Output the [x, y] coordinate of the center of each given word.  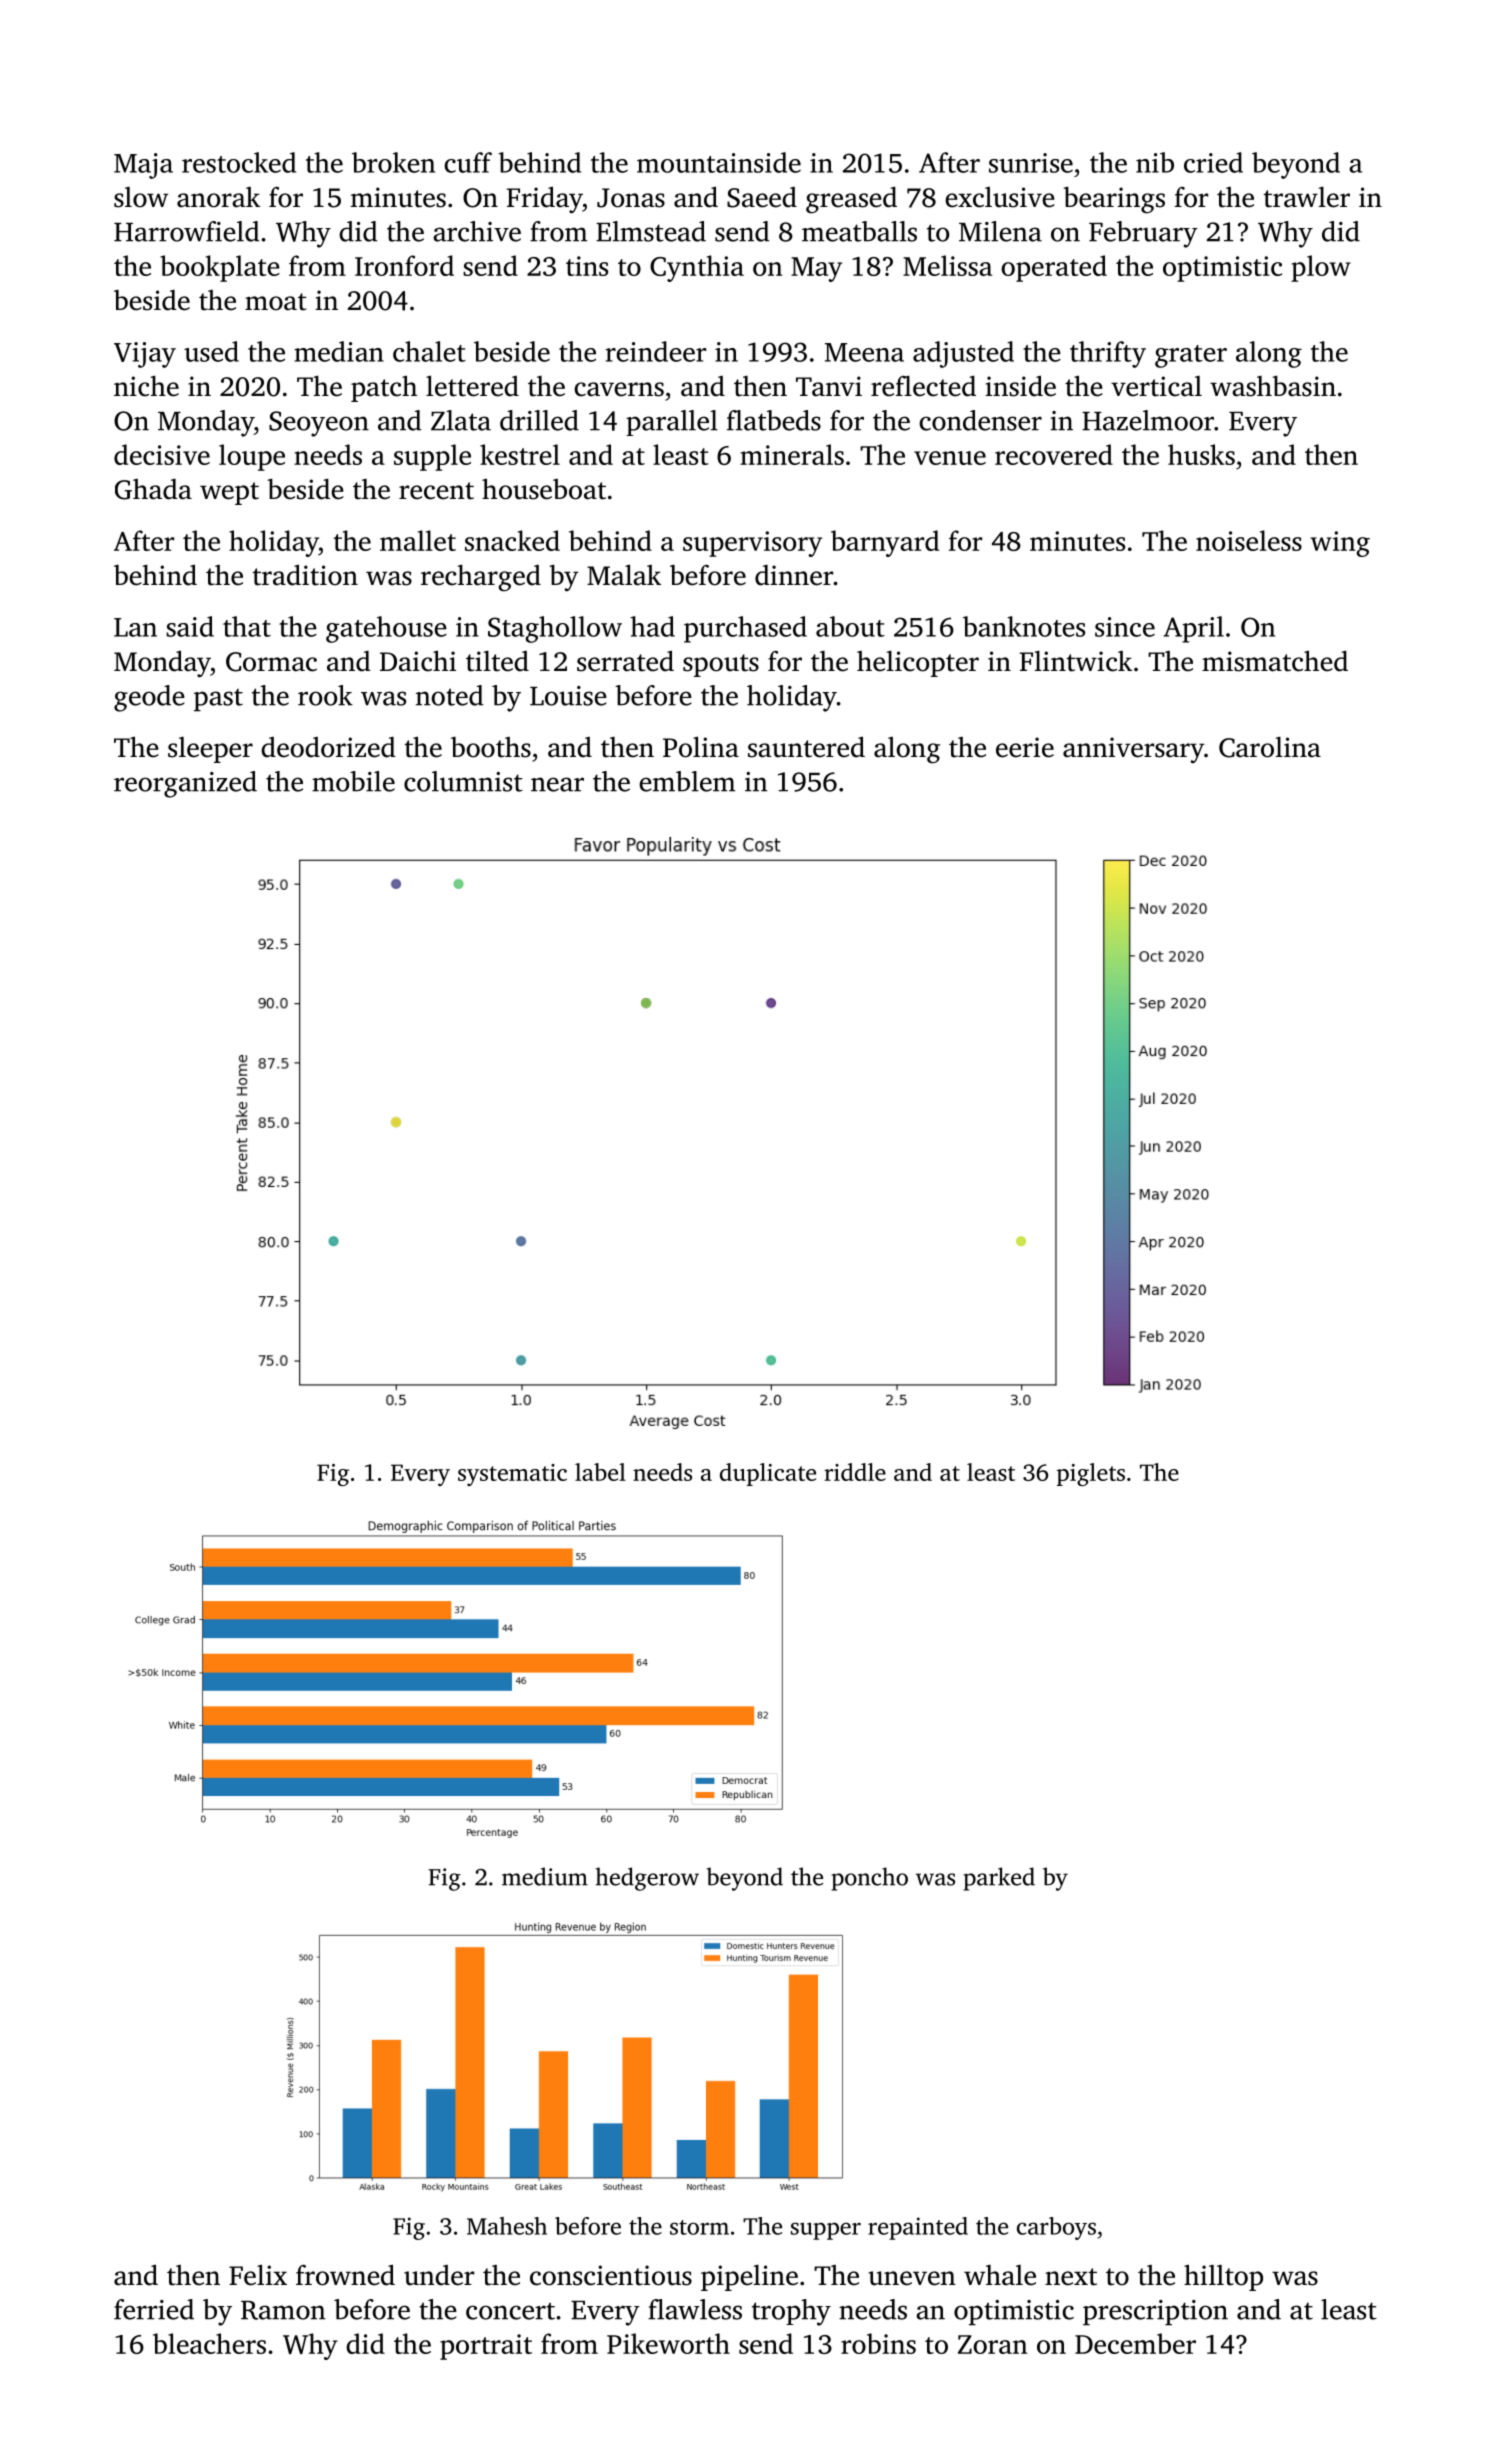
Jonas [631, 198]
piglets [1091, 1474]
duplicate [768, 1474]
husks [1201, 454]
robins [878, 2343]
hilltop [1223, 2277]
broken [393, 162]
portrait [486, 2347]
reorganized [185, 784]
